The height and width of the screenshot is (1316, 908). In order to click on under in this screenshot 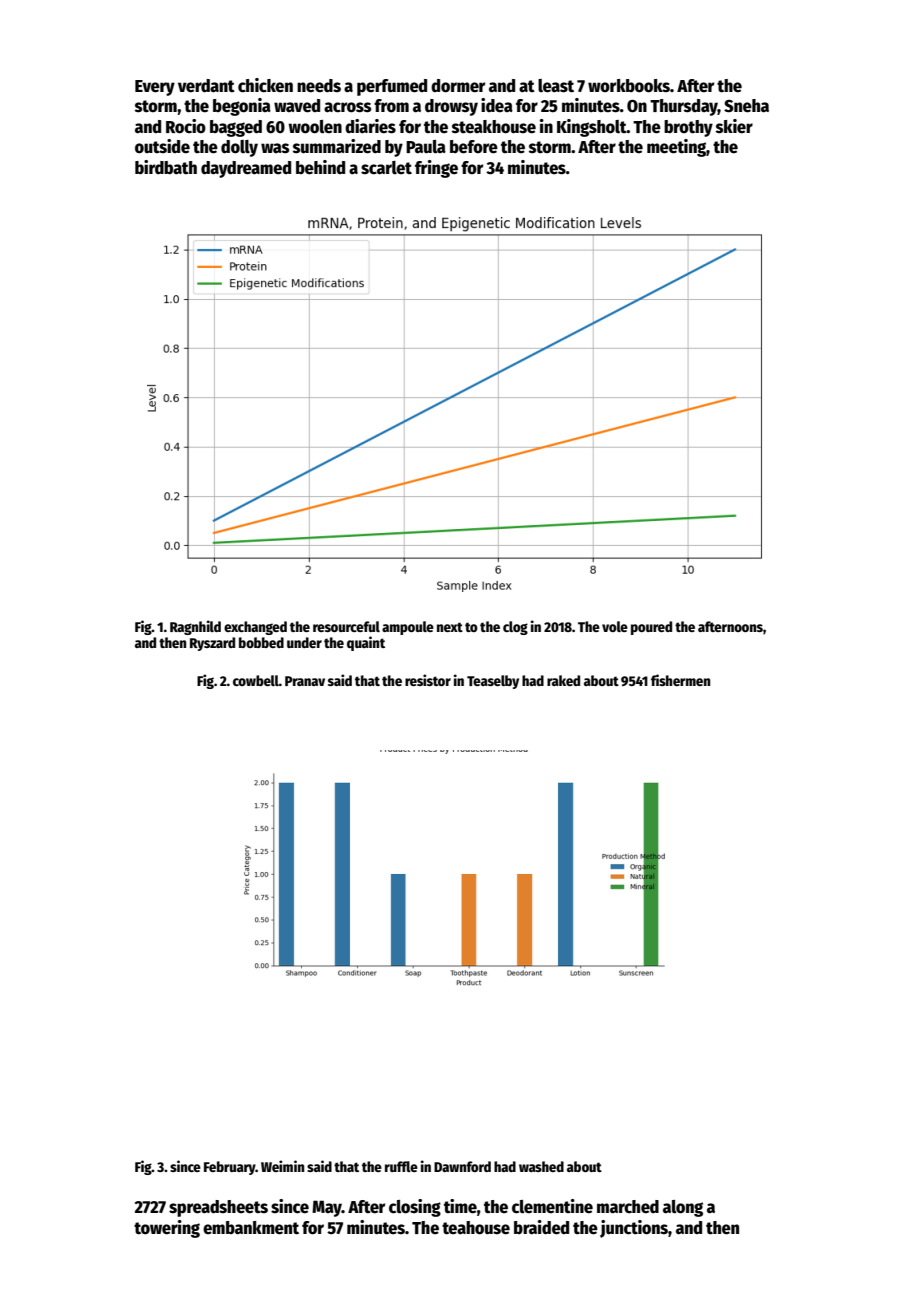, I will do `click(304, 642)`.
